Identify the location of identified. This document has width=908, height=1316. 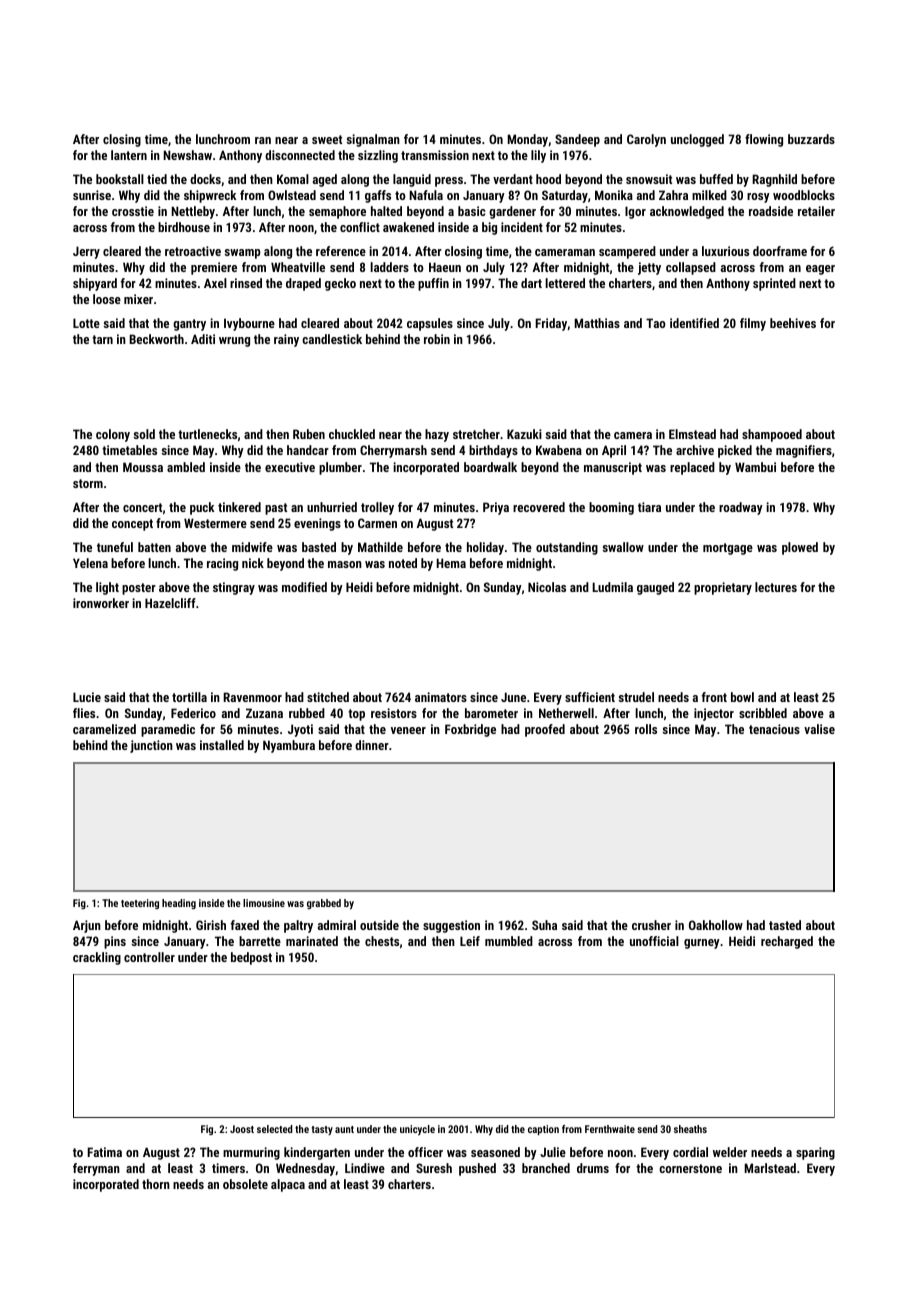
(694, 323).
